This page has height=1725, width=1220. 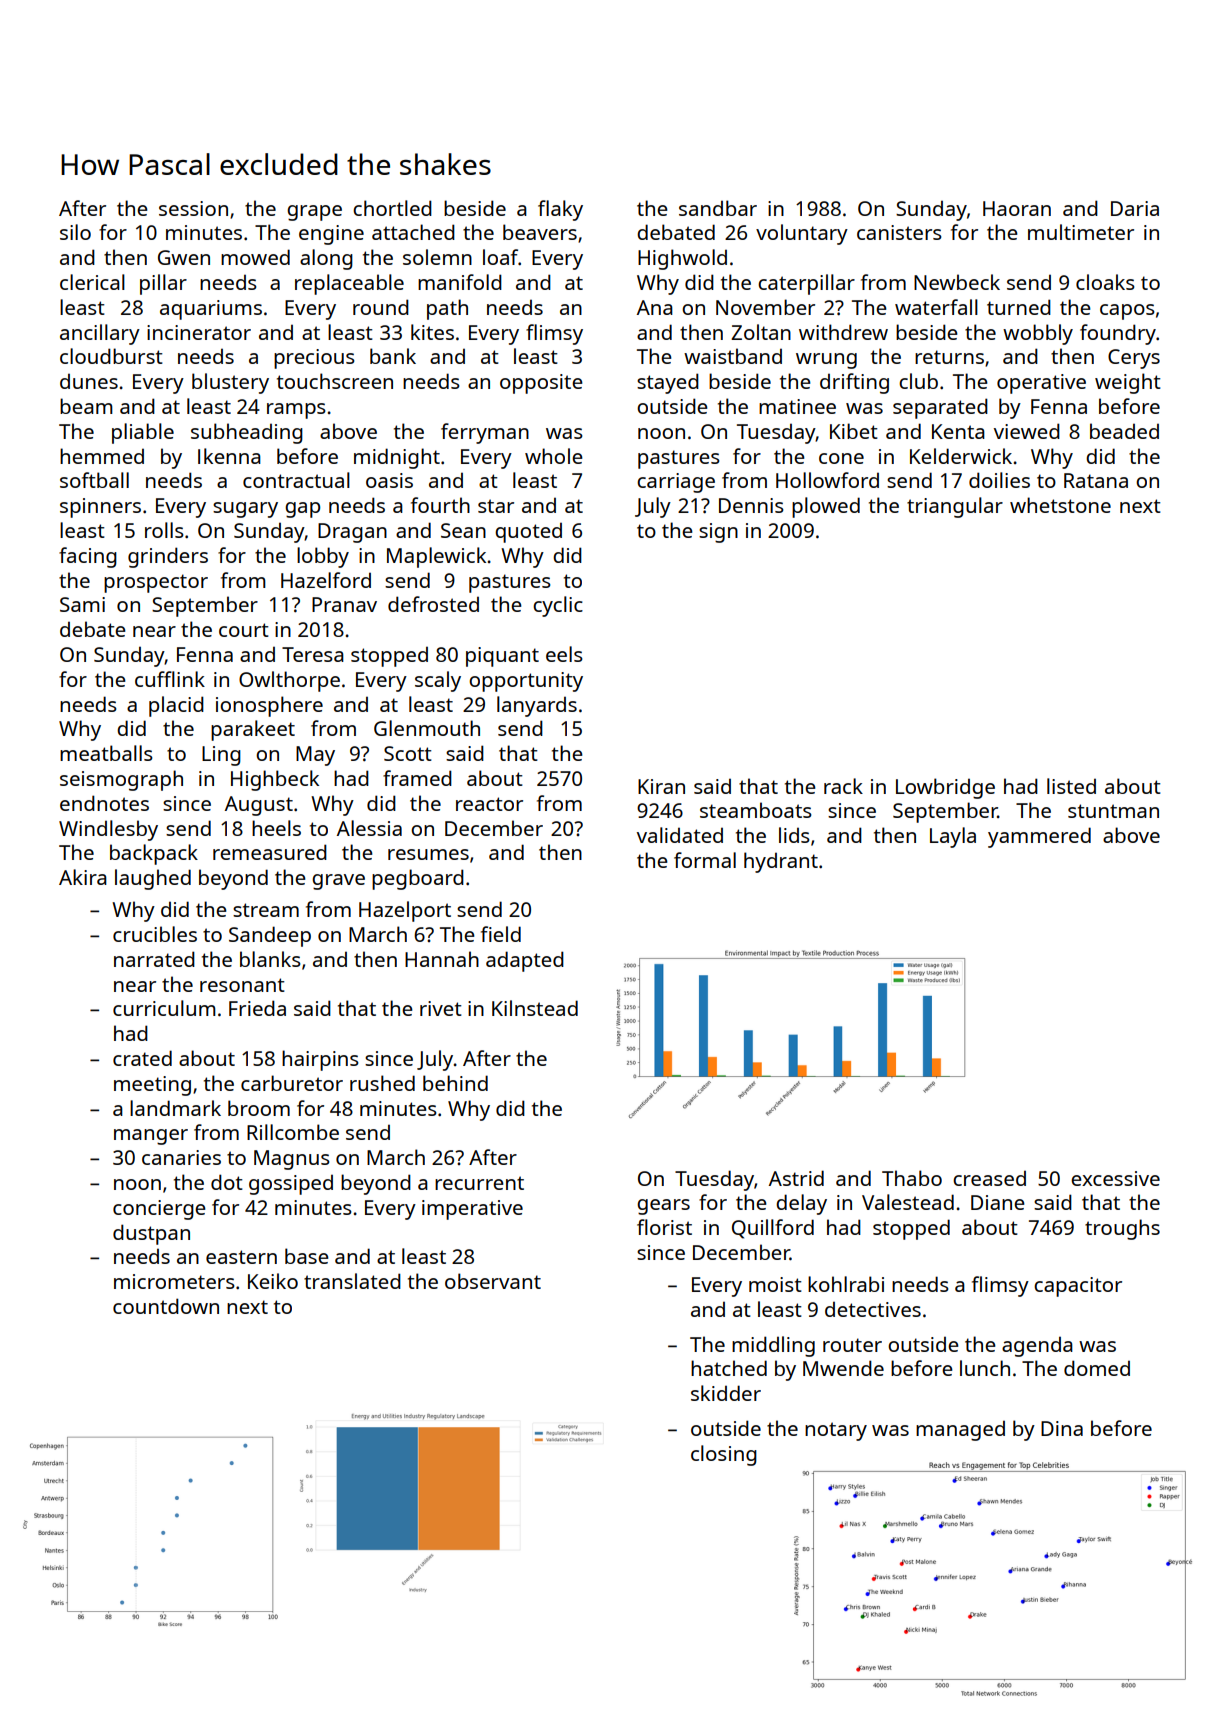 What do you see at coordinates (945, 788) in the page?
I see `Lowbridge` at bounding box center [945, 788].
